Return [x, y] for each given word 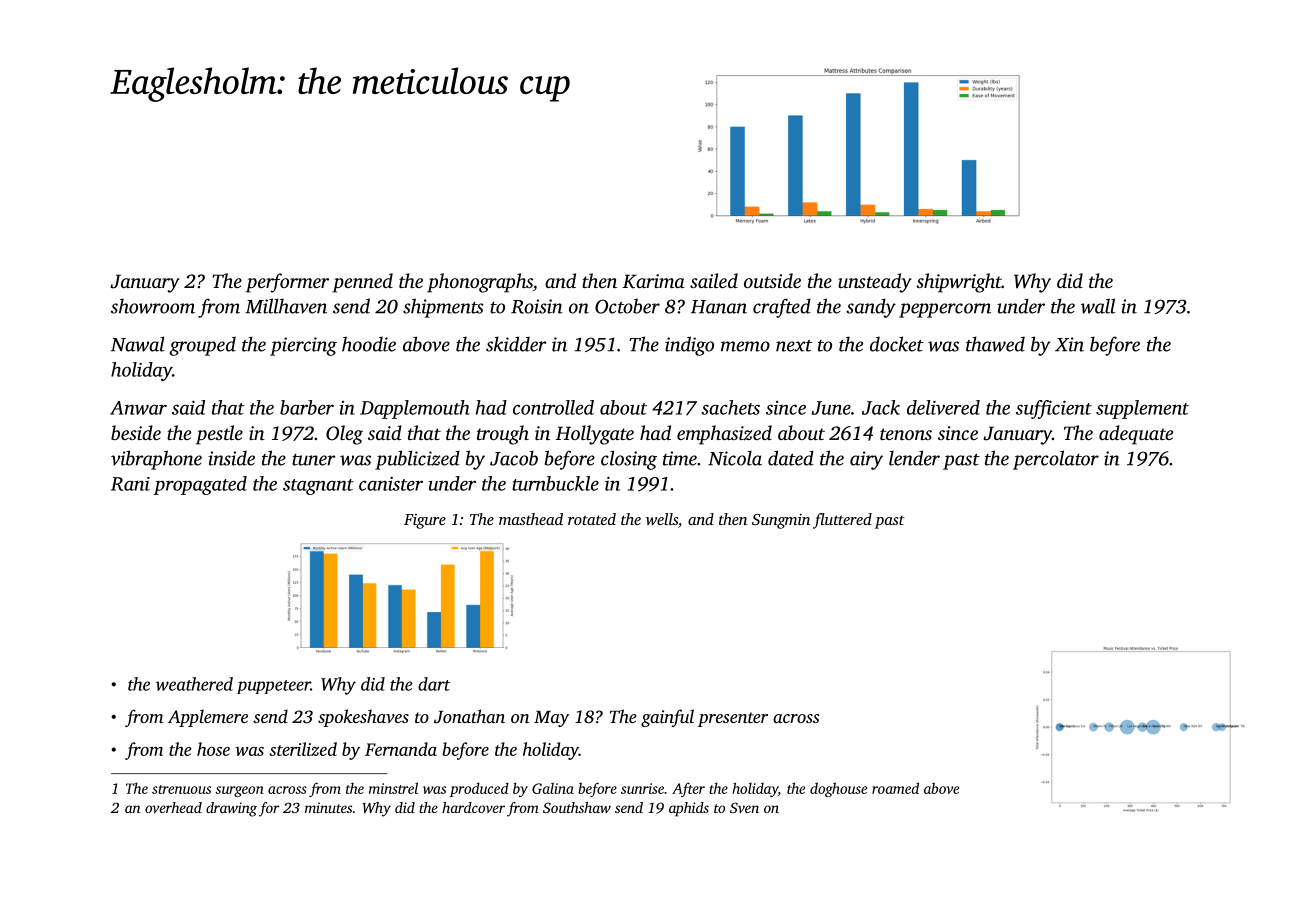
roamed [895, 788]
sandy [871, 308]
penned [362, 283]
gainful [667, 718]
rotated [592, 519]
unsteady [875, 283]
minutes [328, 807]
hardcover [473, 807]
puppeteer [274, 687]
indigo [689, 346]
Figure [425, 521]
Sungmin [781, 521]
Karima [653, 281]
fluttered [842, 521]
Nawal [138, 344]
